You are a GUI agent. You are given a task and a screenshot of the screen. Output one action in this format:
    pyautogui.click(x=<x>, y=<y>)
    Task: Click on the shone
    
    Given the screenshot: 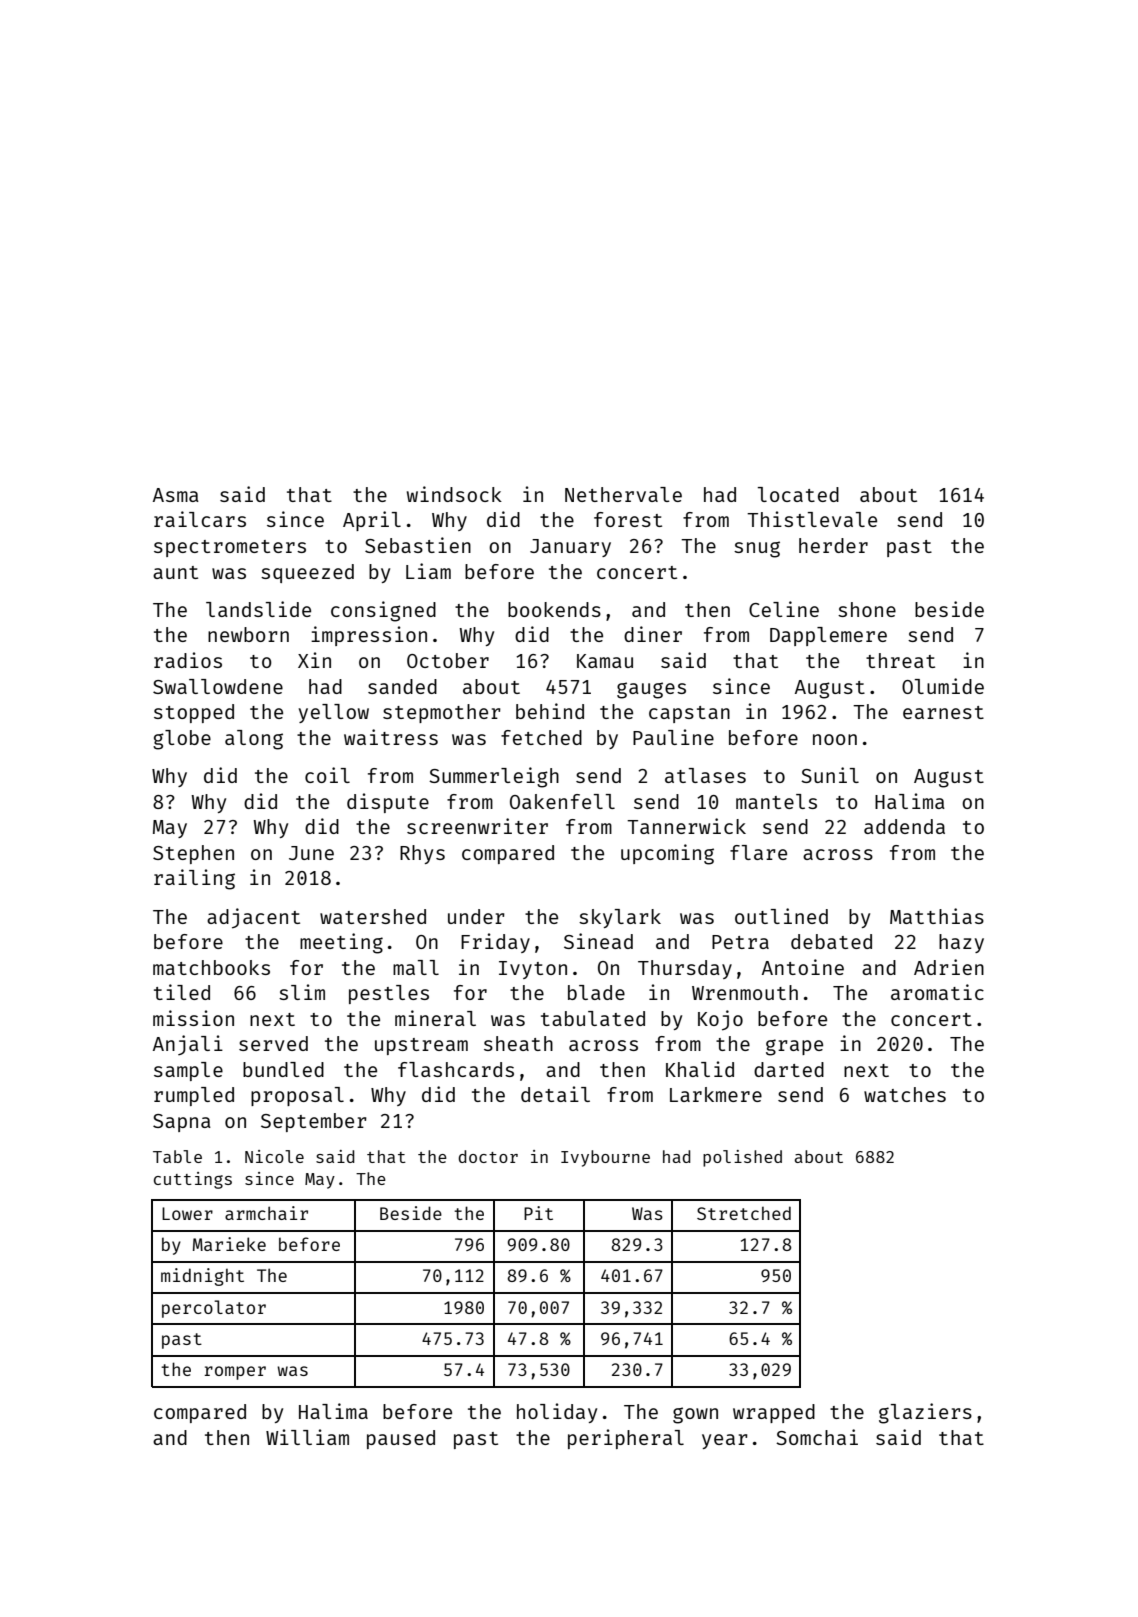 What is the action you would take?
    pyautogui.click(x=867, y=609)
